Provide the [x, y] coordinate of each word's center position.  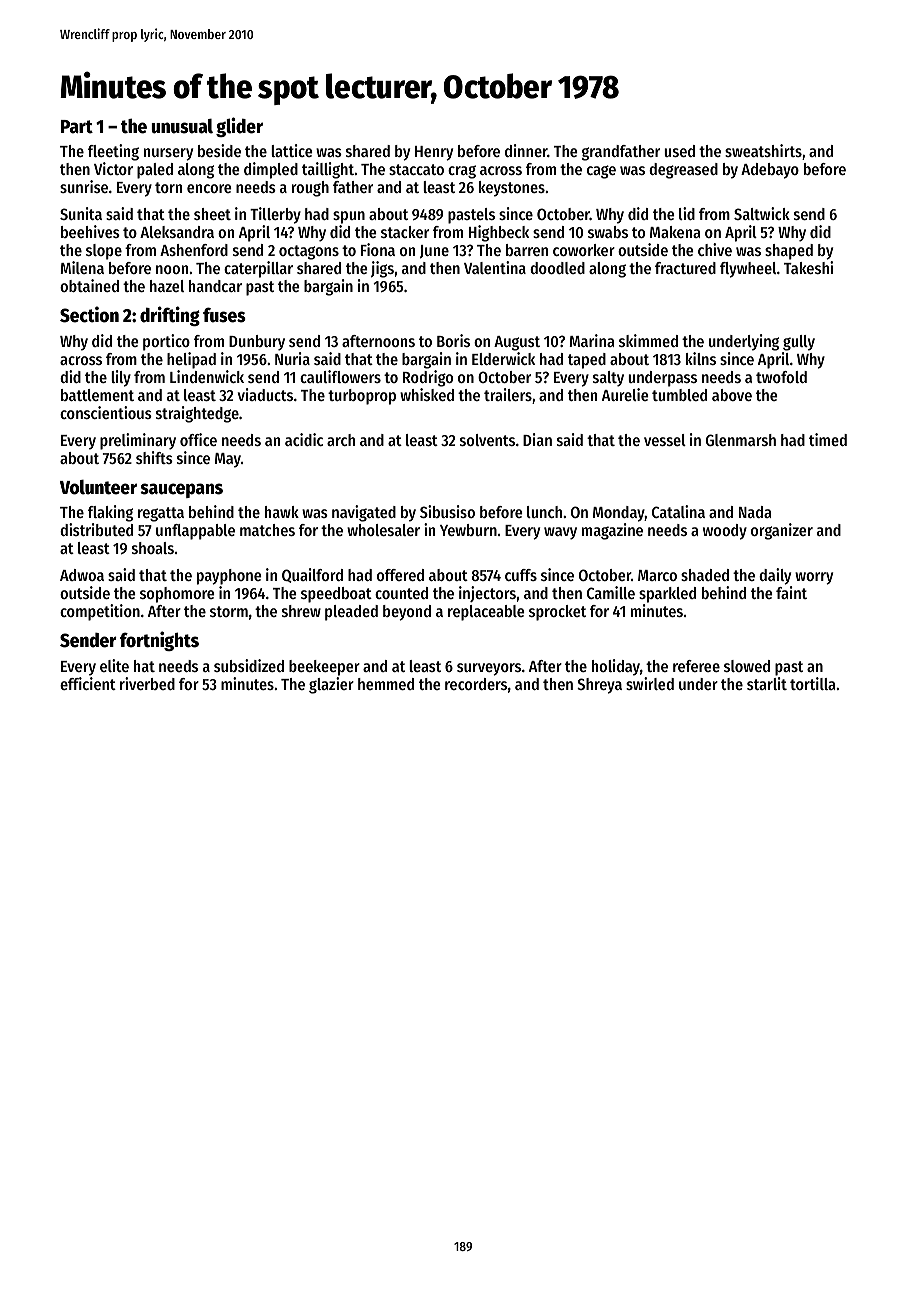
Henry [434, 153]
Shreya [599, 686]
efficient [88, 683]
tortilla [812, 683]
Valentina [495, 267]
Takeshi [808, 267]
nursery [168, 154]
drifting [170, 316]
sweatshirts [763, 150]
